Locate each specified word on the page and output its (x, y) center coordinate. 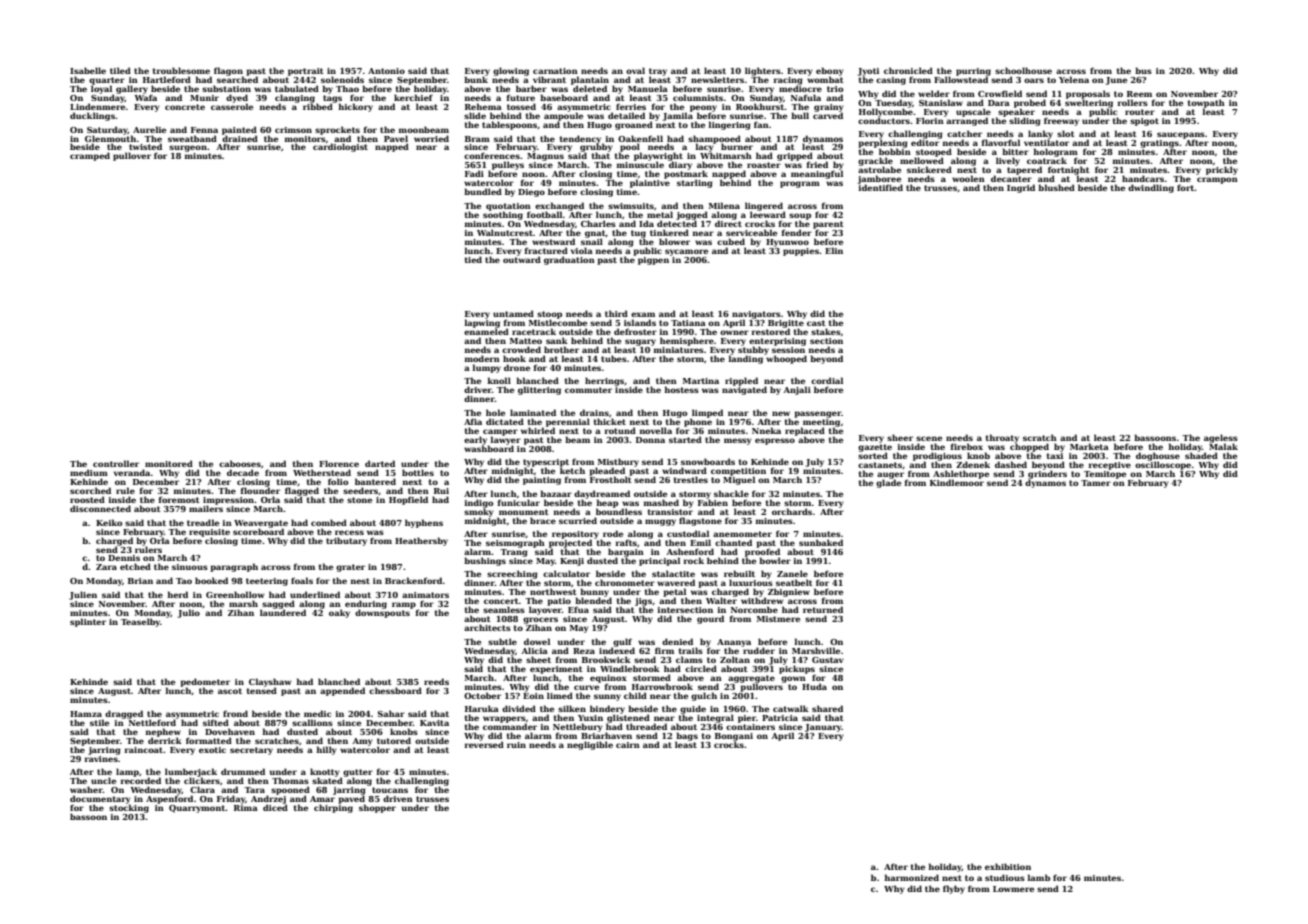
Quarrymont (197, 809)
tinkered (669, 232)
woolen (968, 178)
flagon (228, 72)
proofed (762, 552)
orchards (792, 511)
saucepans (1181, 135)
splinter (88, 622)
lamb (1038, 877)
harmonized (911, 877)
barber (531, 88)
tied (473, 259)
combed (329, 522)
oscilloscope (1163, 465)
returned (823, 609)
